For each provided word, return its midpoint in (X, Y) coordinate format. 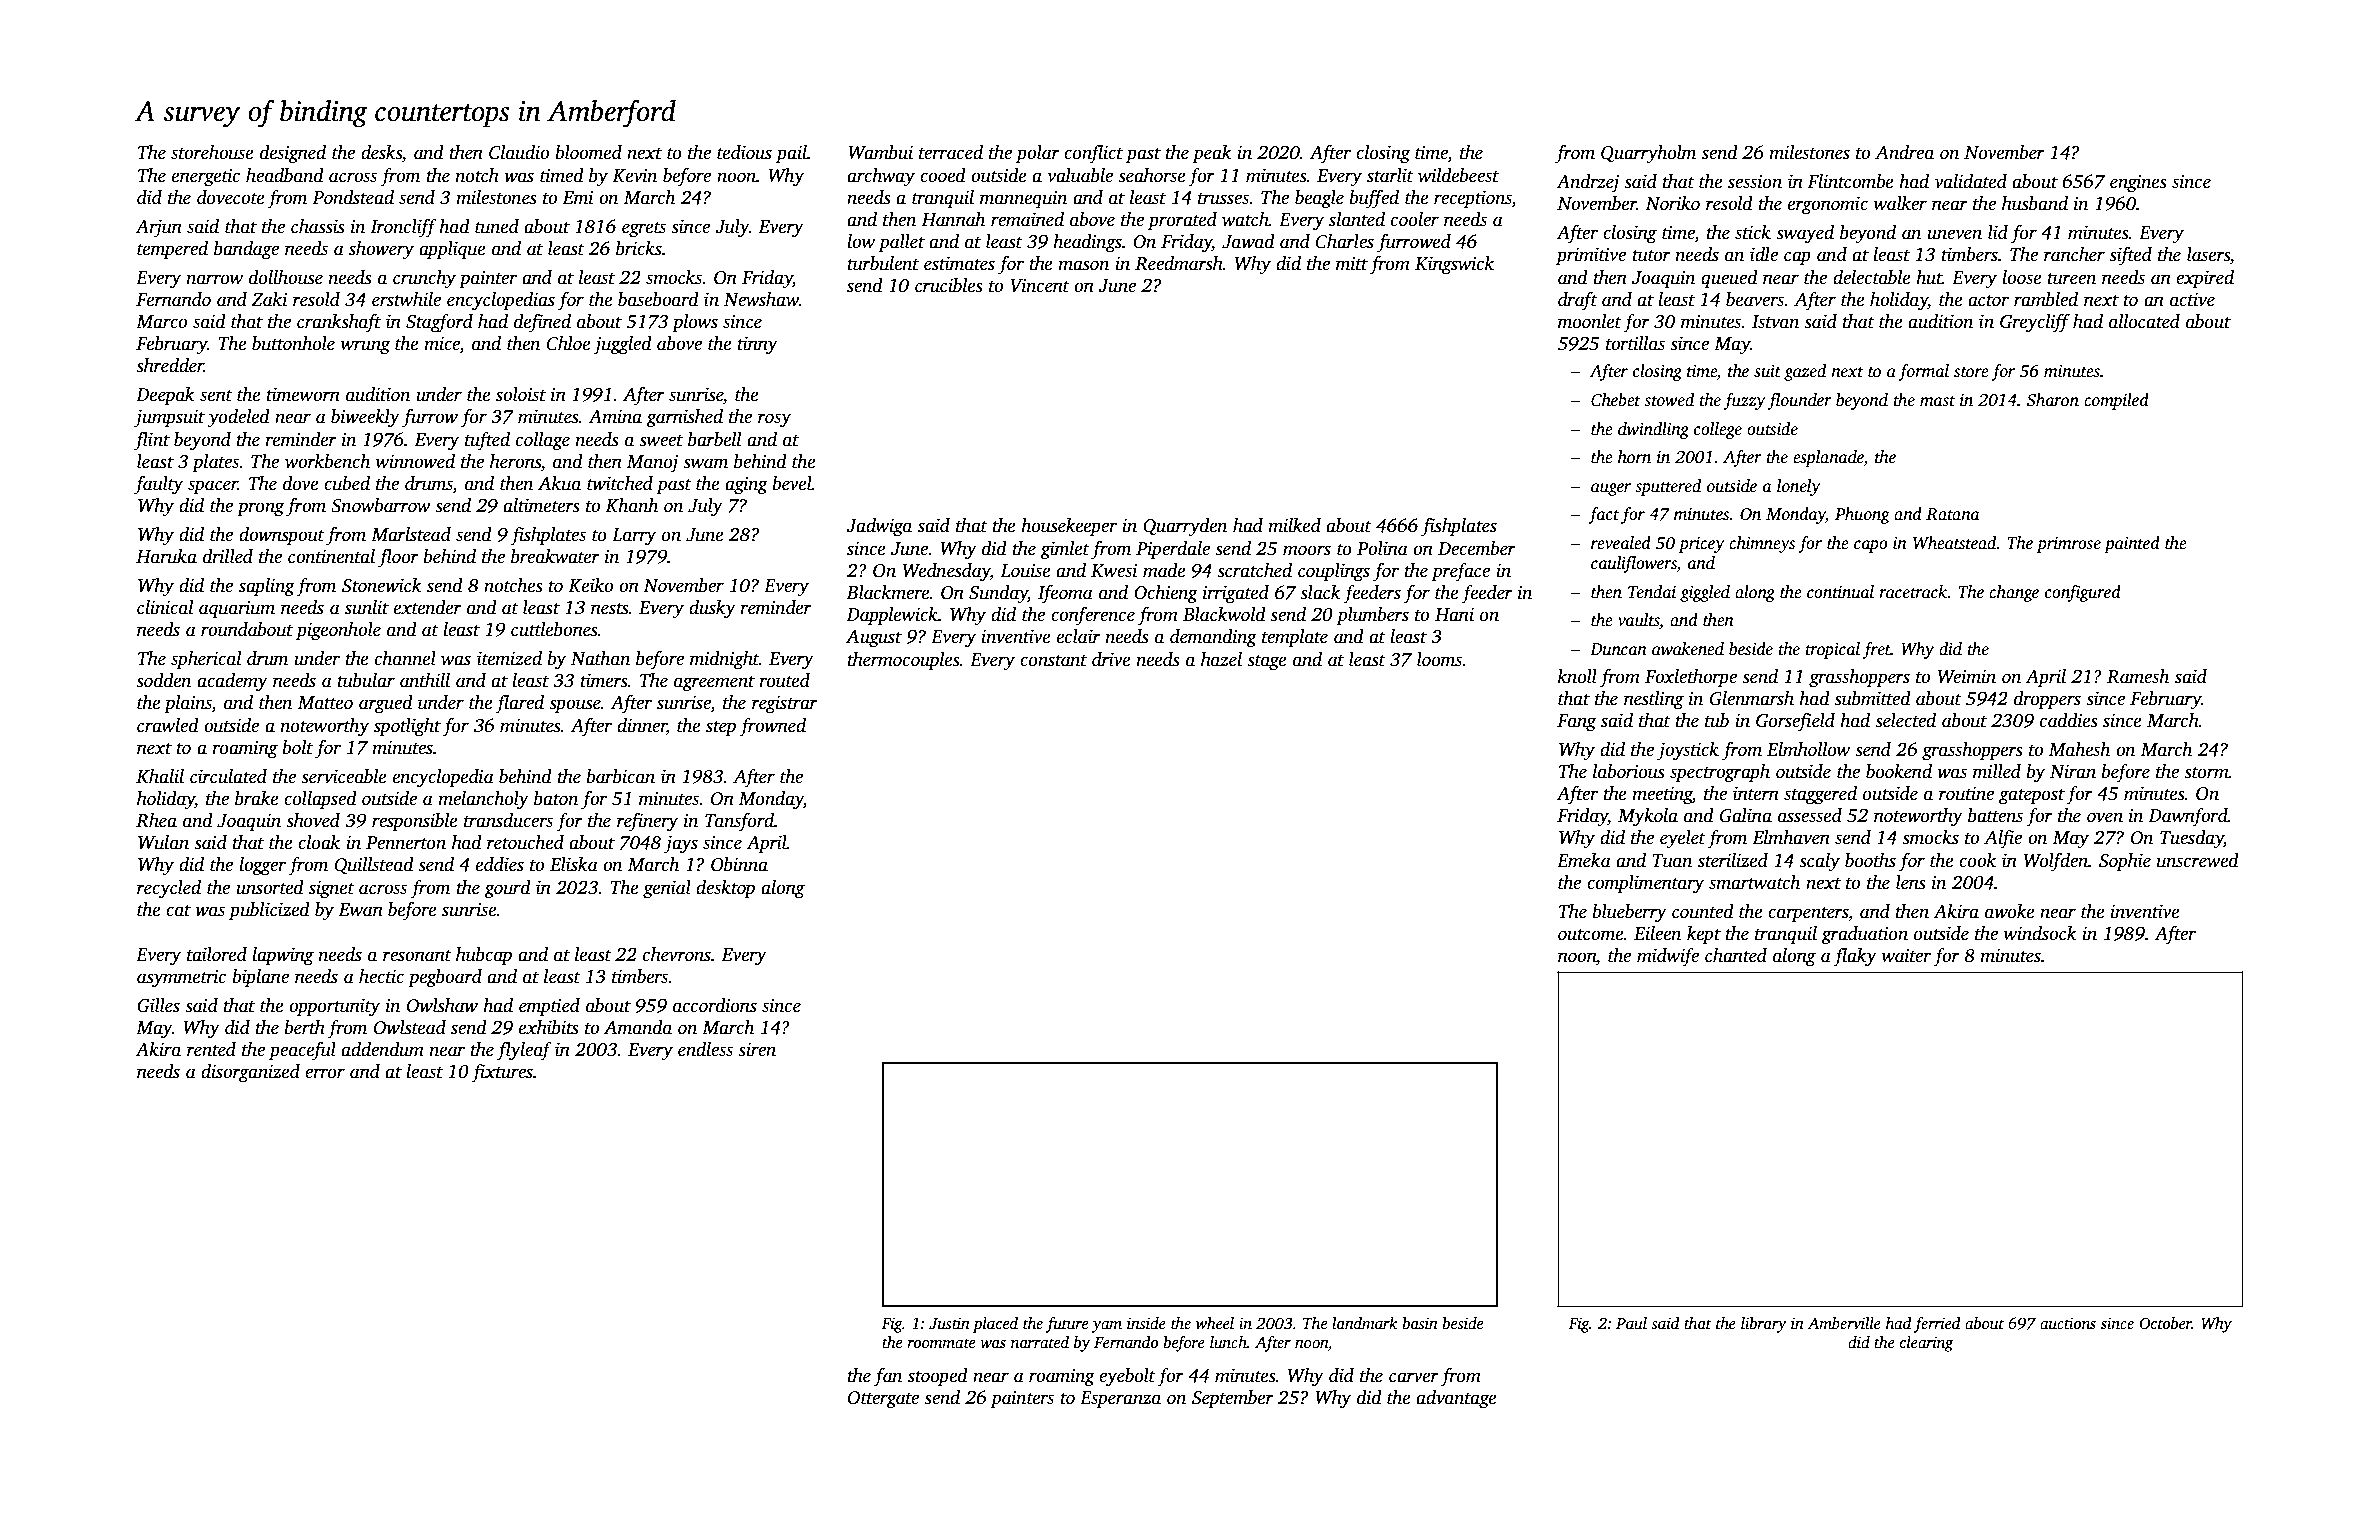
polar (1038, 154)
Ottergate (883, 1400)
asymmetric (181, 979)
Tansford (739, 822)
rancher (2074, 254)
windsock (2040, 933)
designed (293, 154)
